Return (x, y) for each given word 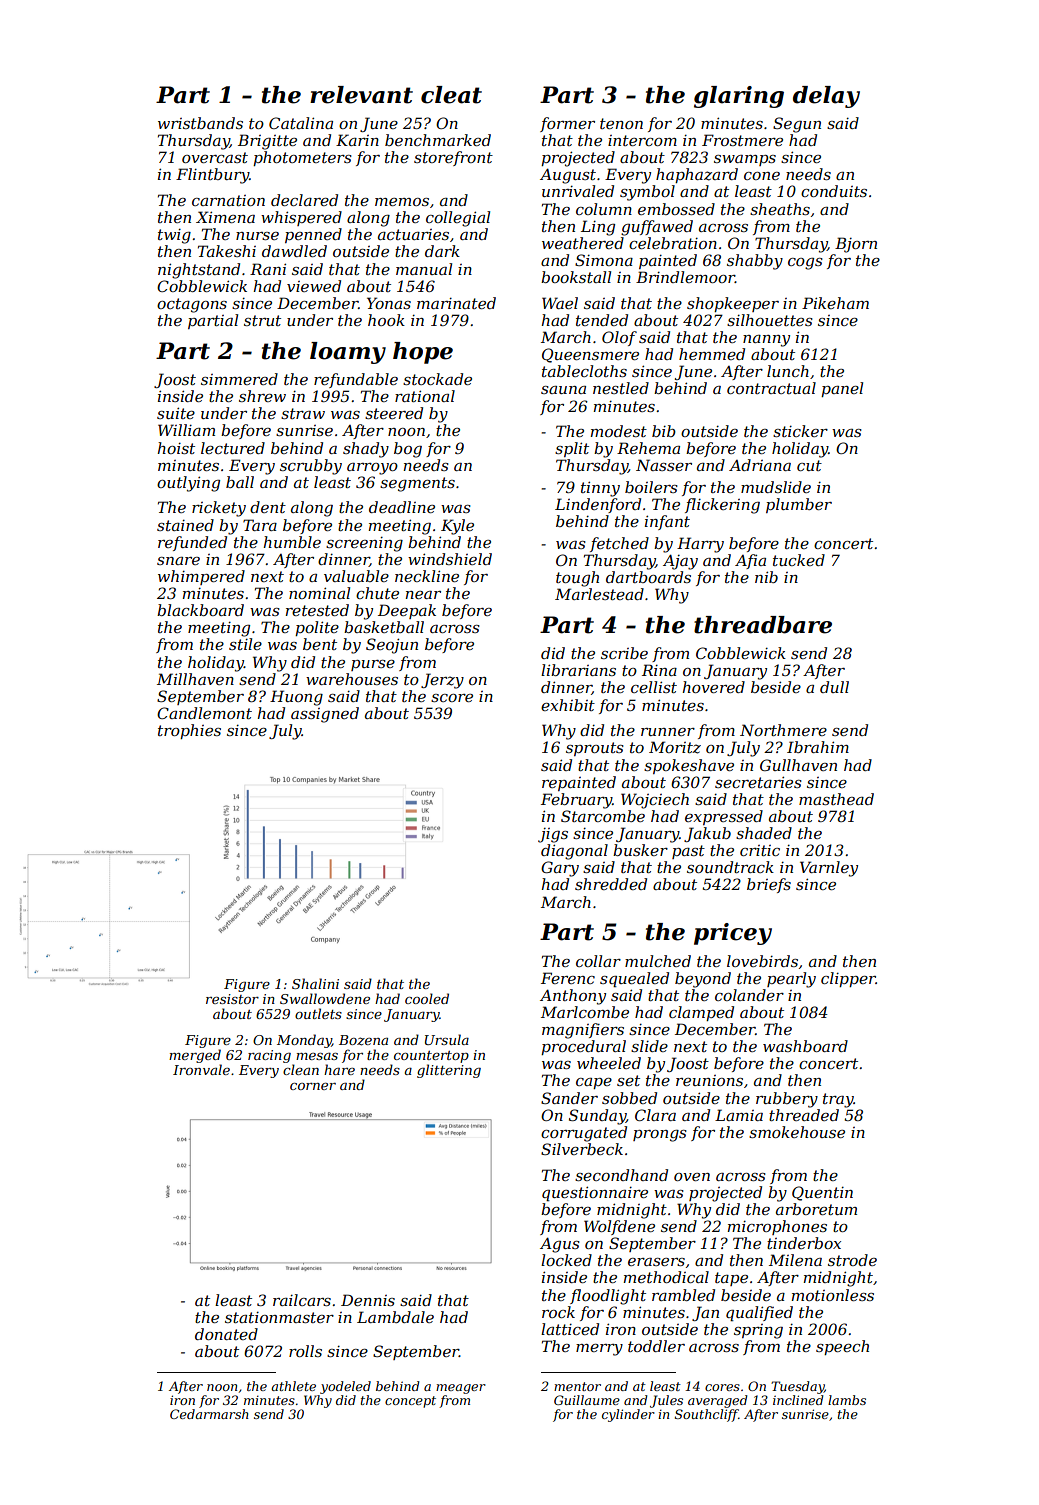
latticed (570, 1329)
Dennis (368, 1300)
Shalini (315, 983)
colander (749, 995)
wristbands (200, 123)
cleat (451, 95)
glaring (739, 97)
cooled (427, 998)
